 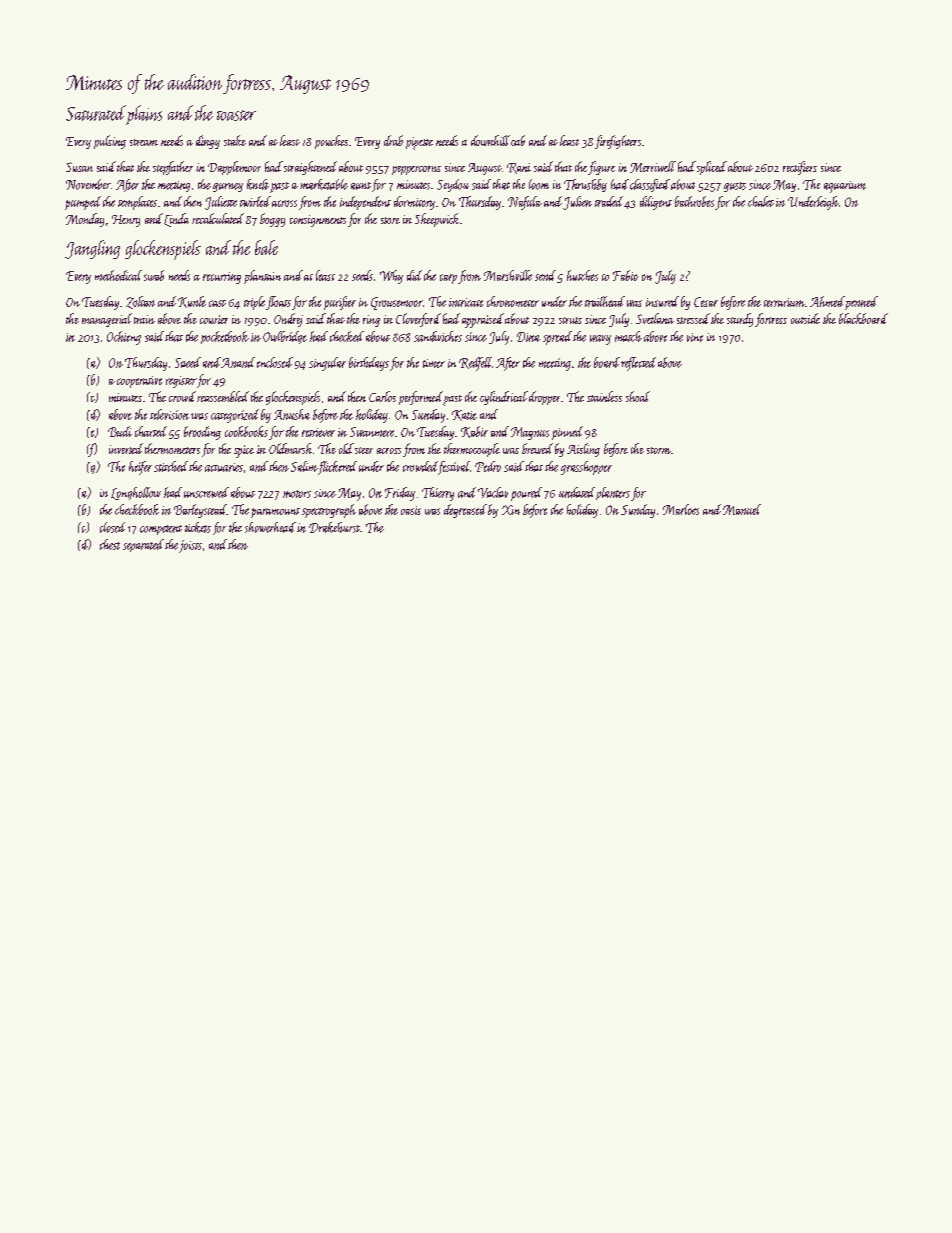 I want to click on Henry, so click(x=126, y=221).
